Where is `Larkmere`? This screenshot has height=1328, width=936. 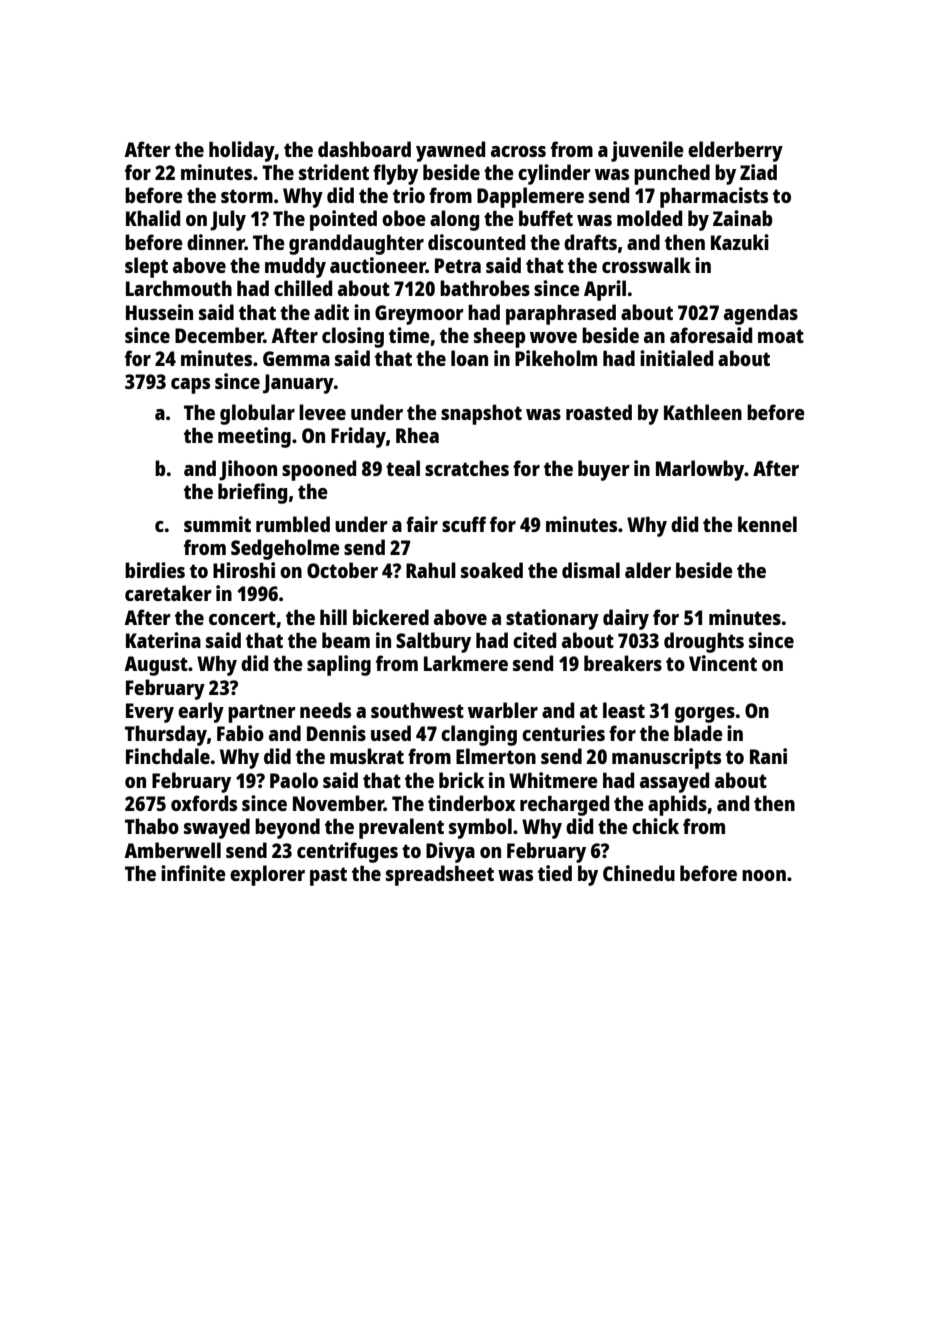 Larkmere is located at coordinates (466, 663).
